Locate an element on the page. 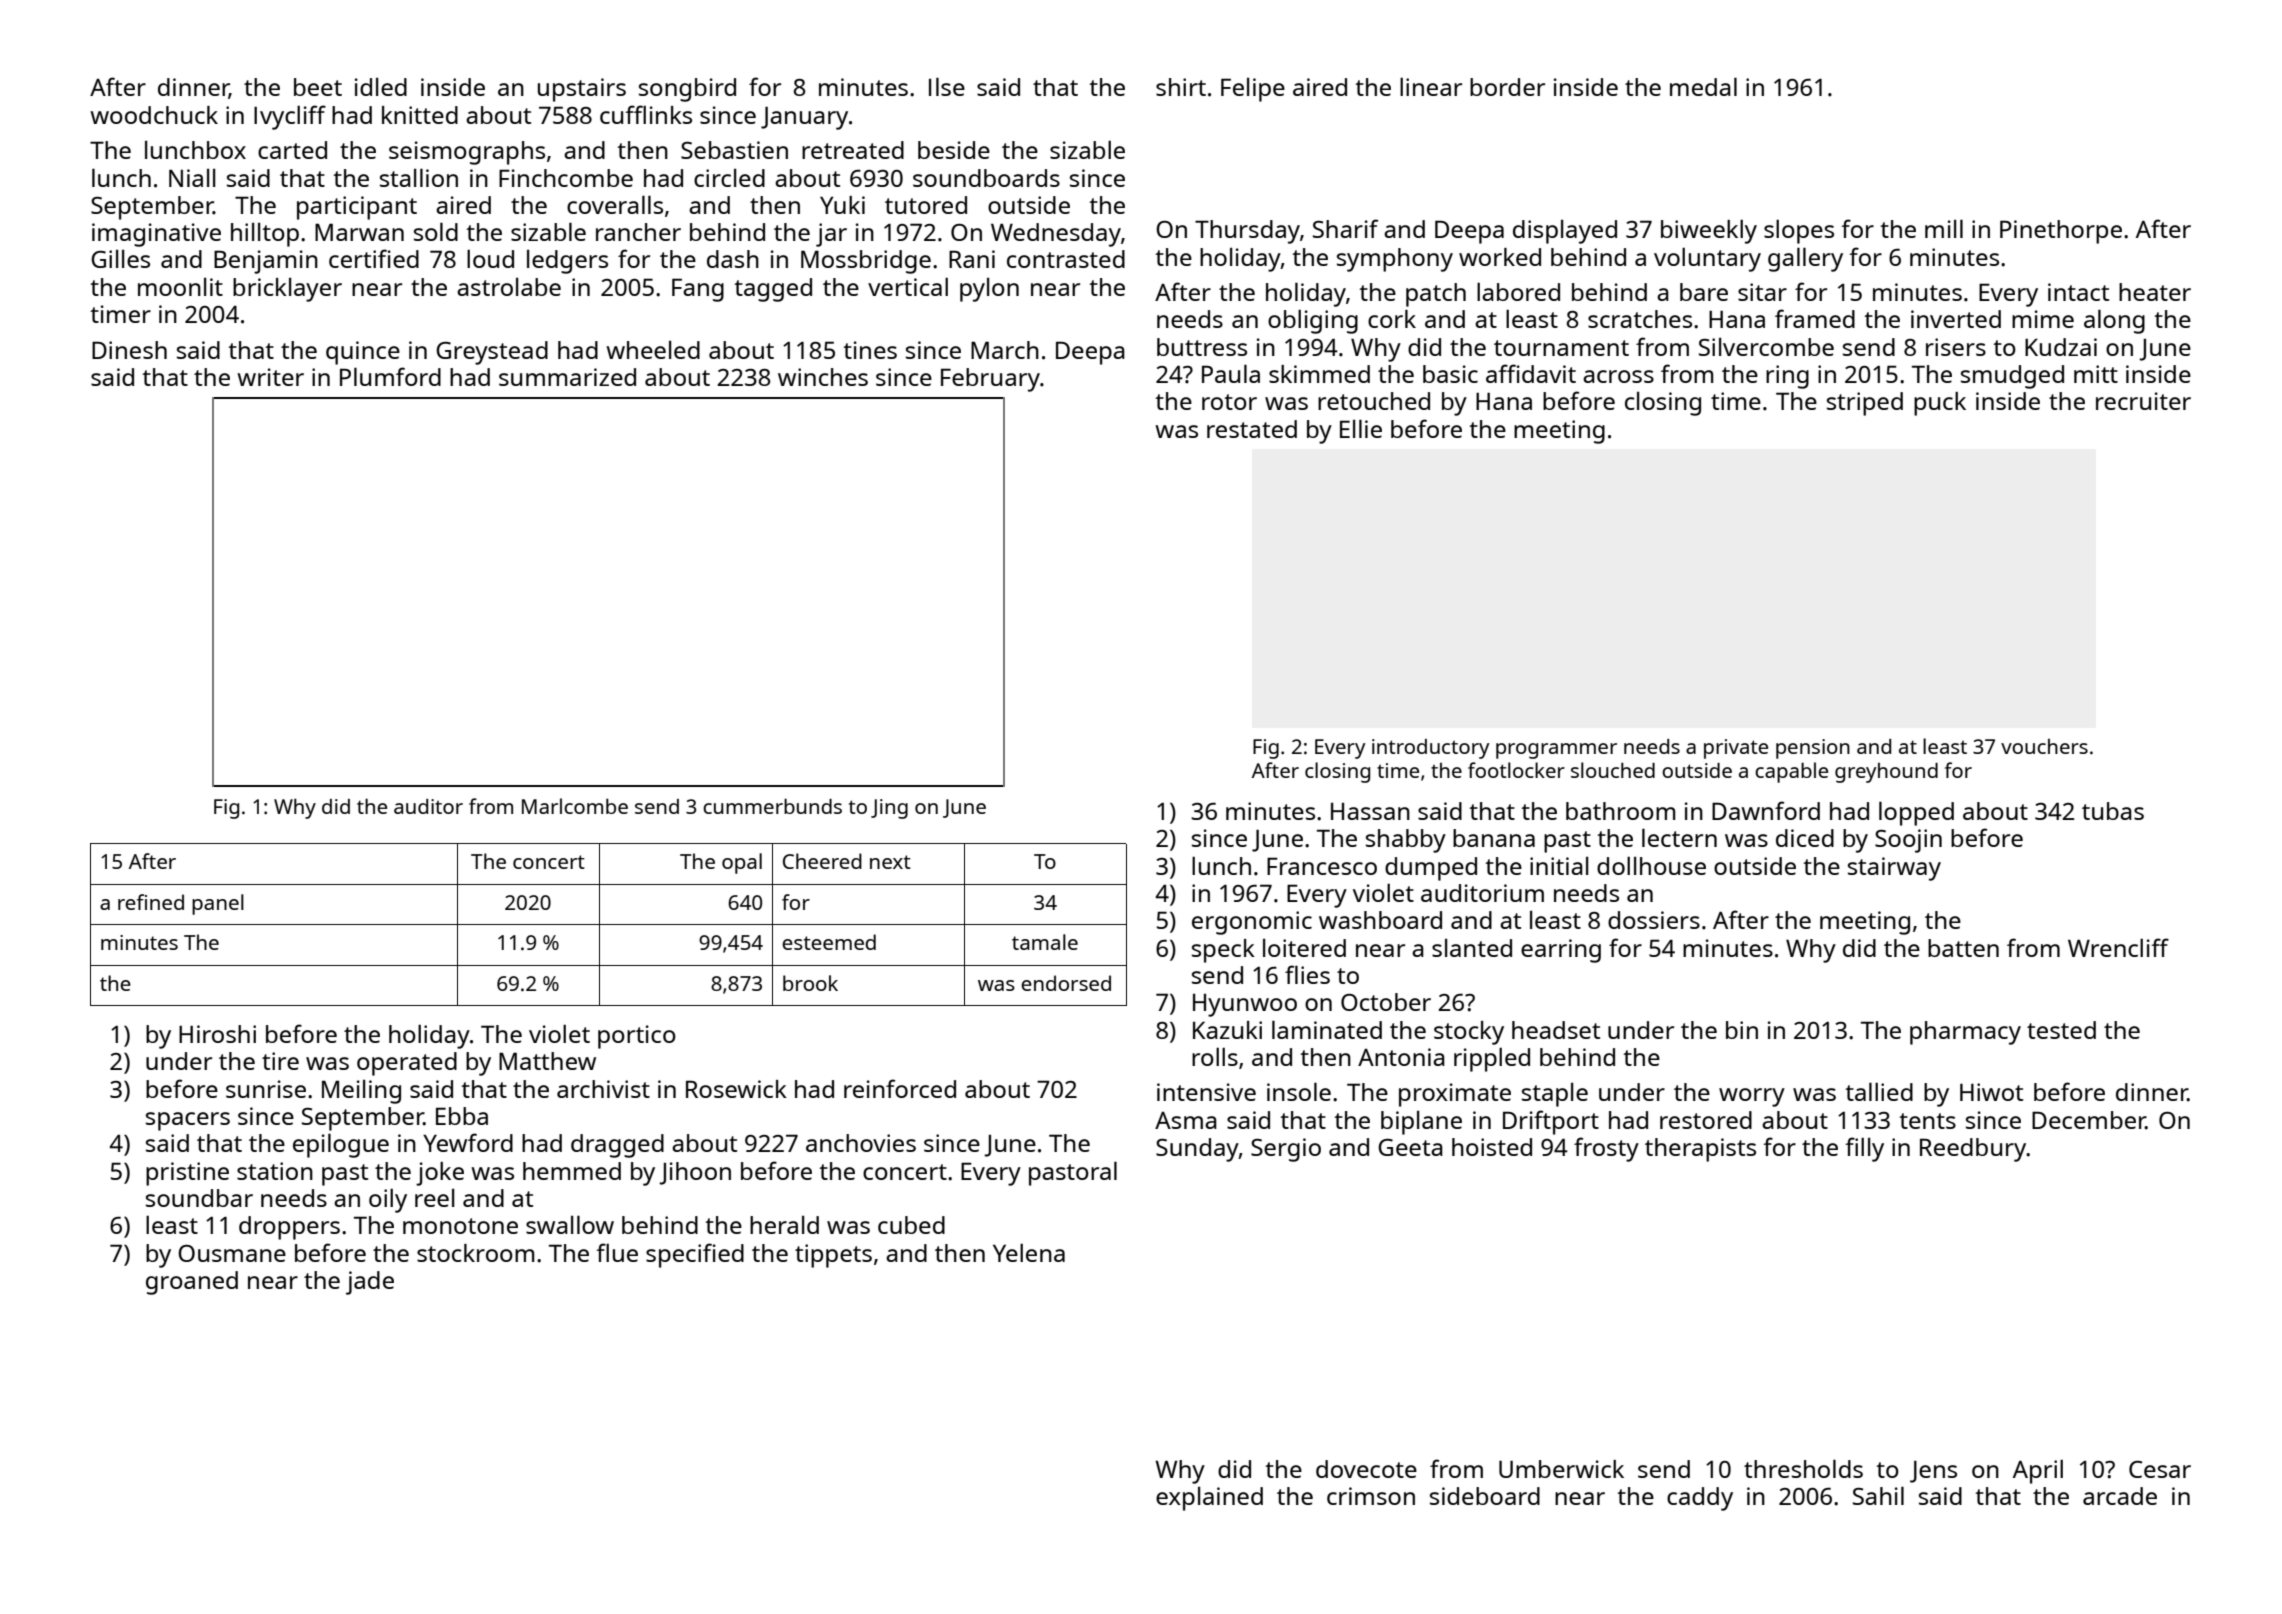 Image resolution: width=2282 pixels, height=1614 pixels. diced is located at coordinates (1805, 838).
